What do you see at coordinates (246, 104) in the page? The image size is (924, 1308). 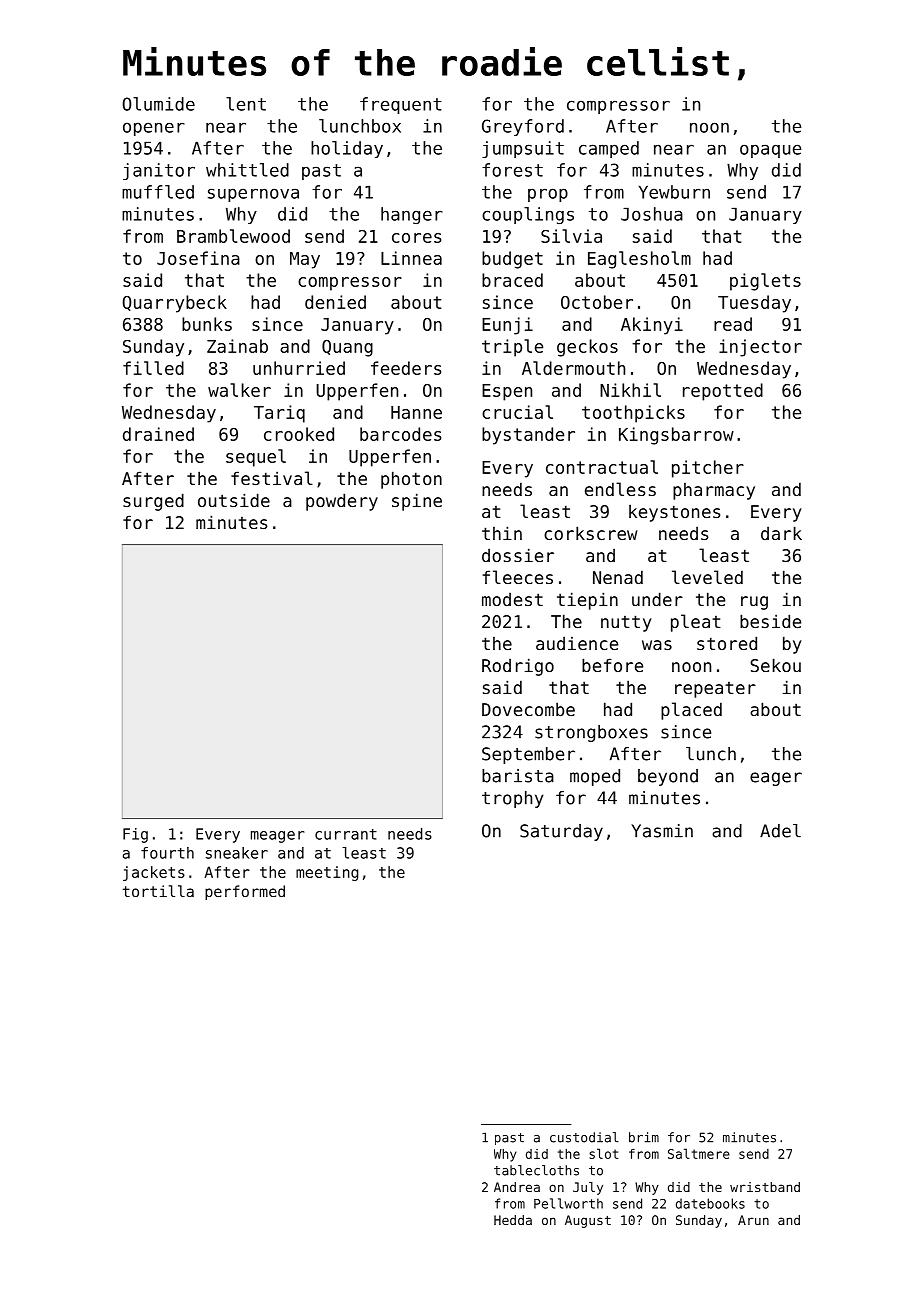 I see `lent` at bounding box center [246, 104].
